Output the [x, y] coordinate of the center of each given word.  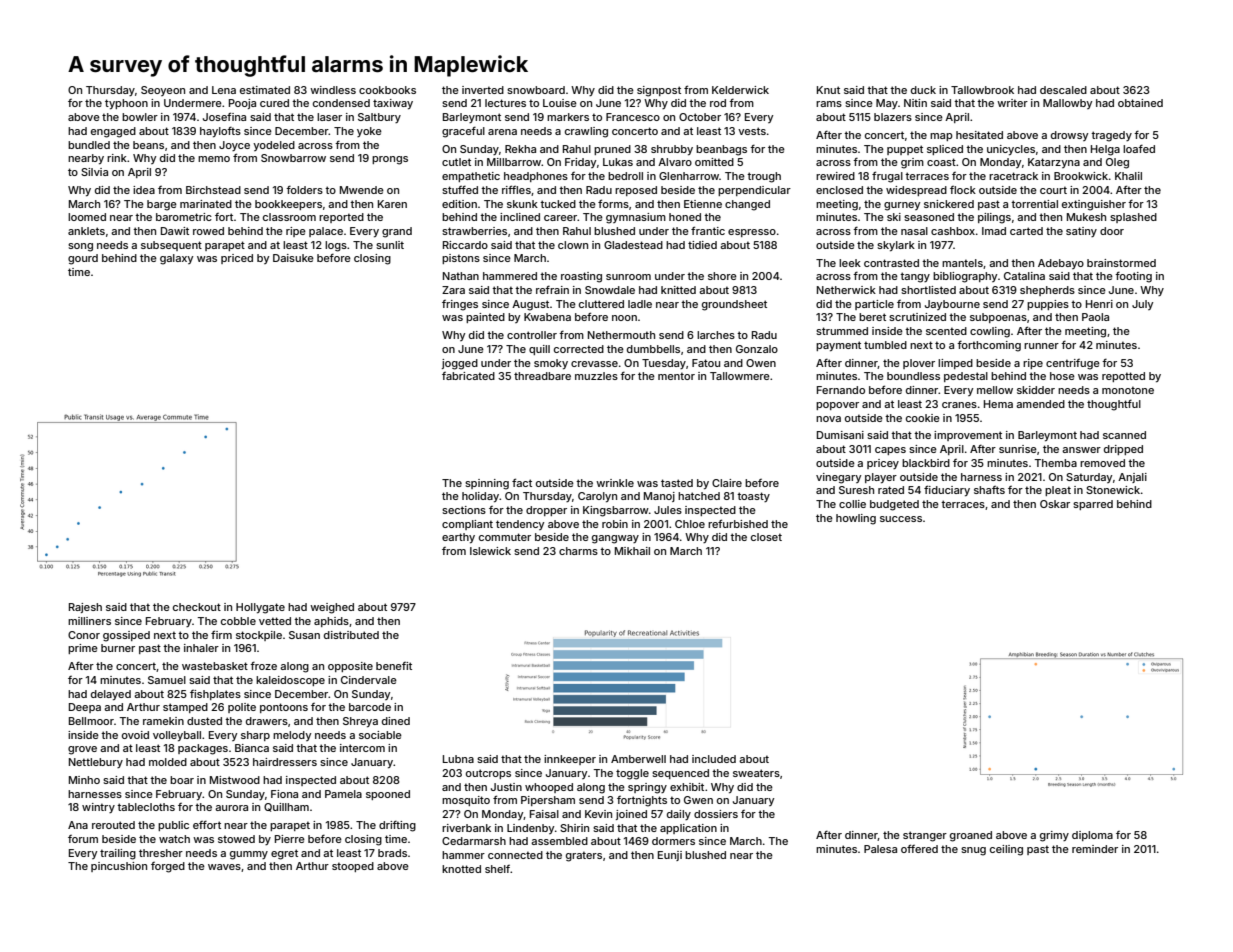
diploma [1092, 836]
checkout [197, 607]
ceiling [1006, 850]
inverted [483, 90]
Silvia [94, 172]
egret [284, 854]
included [714, 759]
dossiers [716, 814]
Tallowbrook [982, 90]
